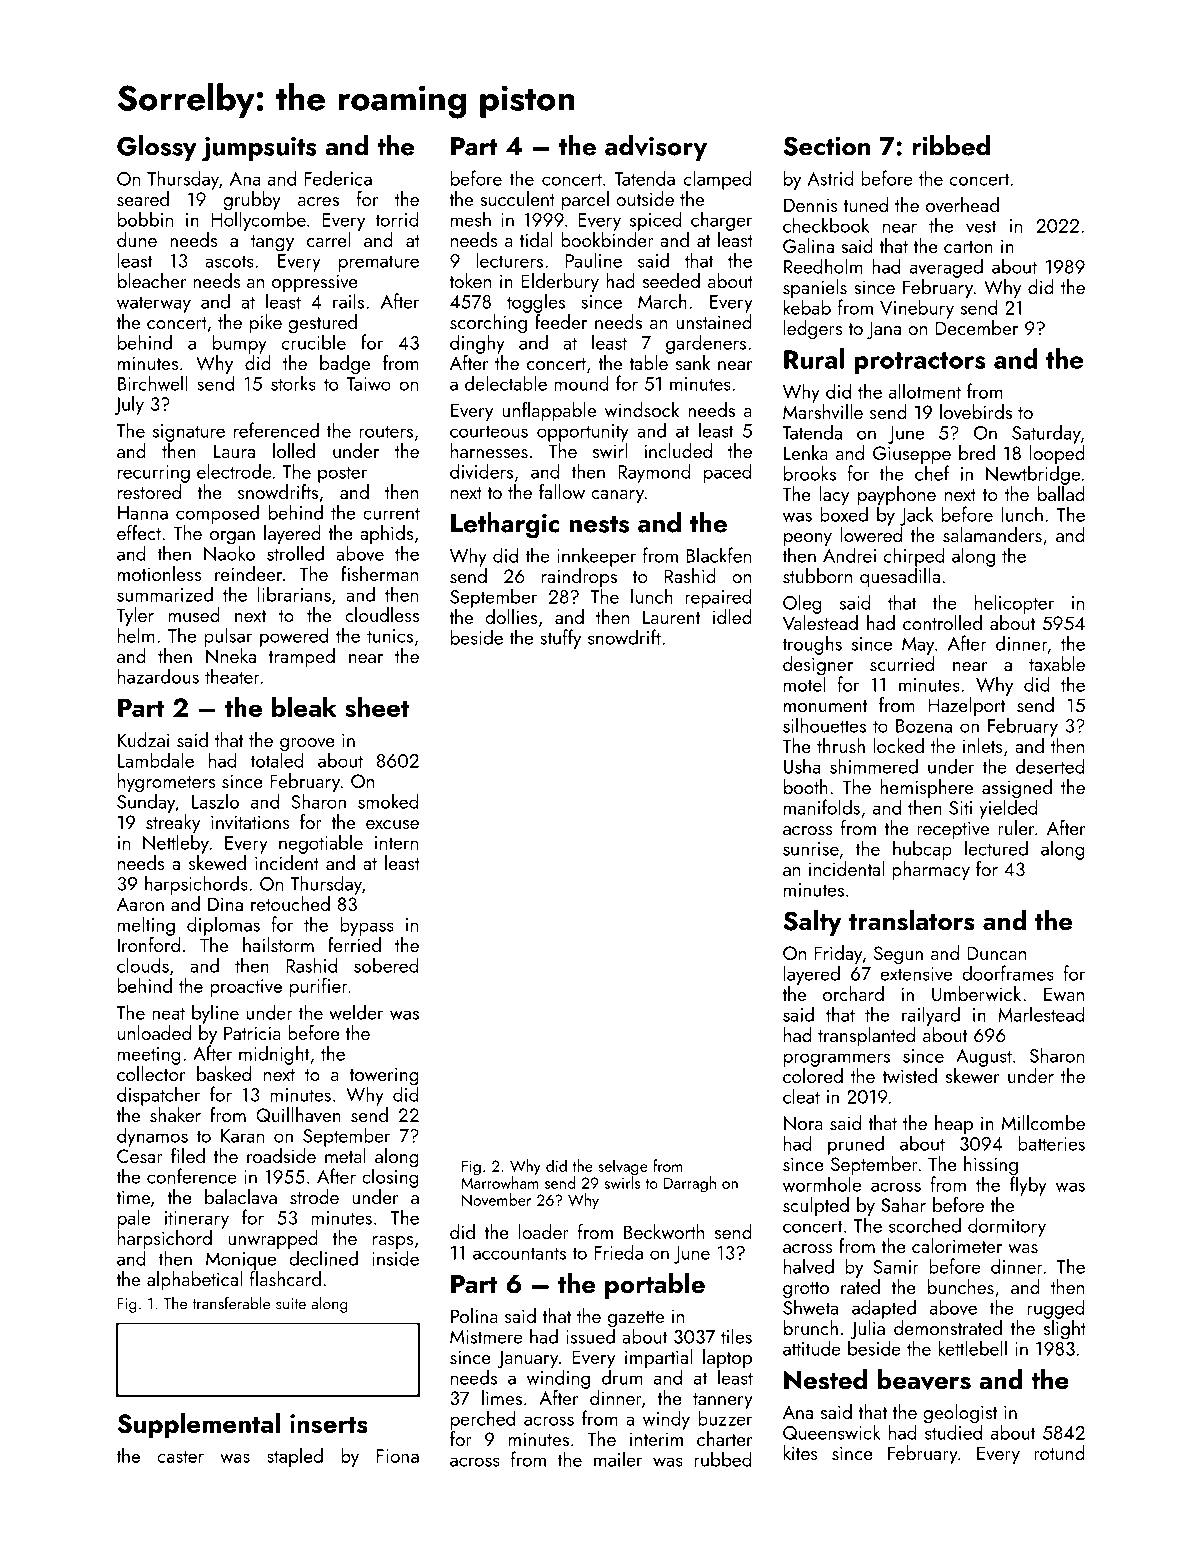  I want to click on mailer, so click(618, 1459).
